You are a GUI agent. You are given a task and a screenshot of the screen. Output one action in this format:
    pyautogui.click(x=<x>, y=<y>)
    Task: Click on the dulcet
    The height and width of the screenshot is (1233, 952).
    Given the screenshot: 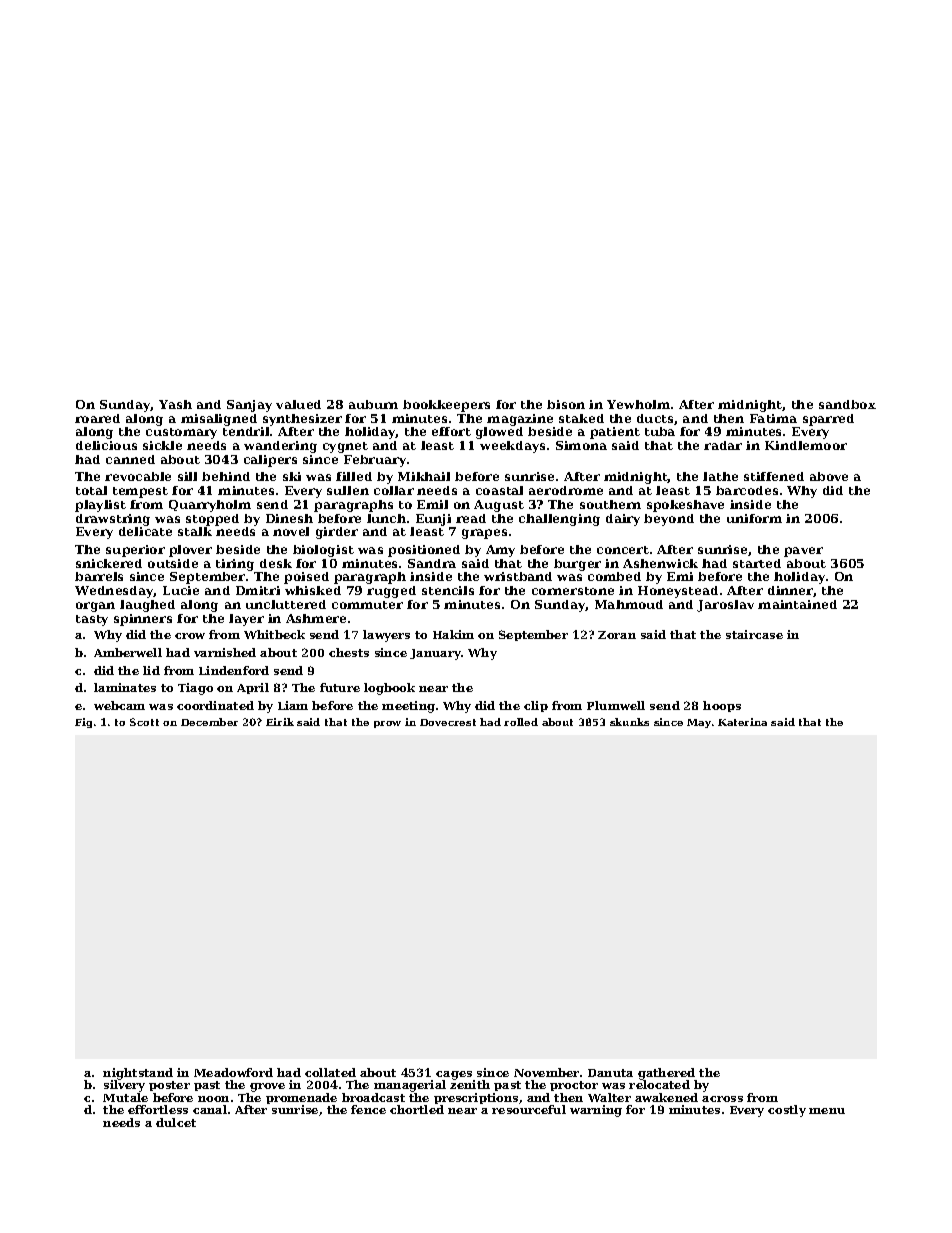 What is the action you would take?
    pyautogui.click(x=176, y=1122)
